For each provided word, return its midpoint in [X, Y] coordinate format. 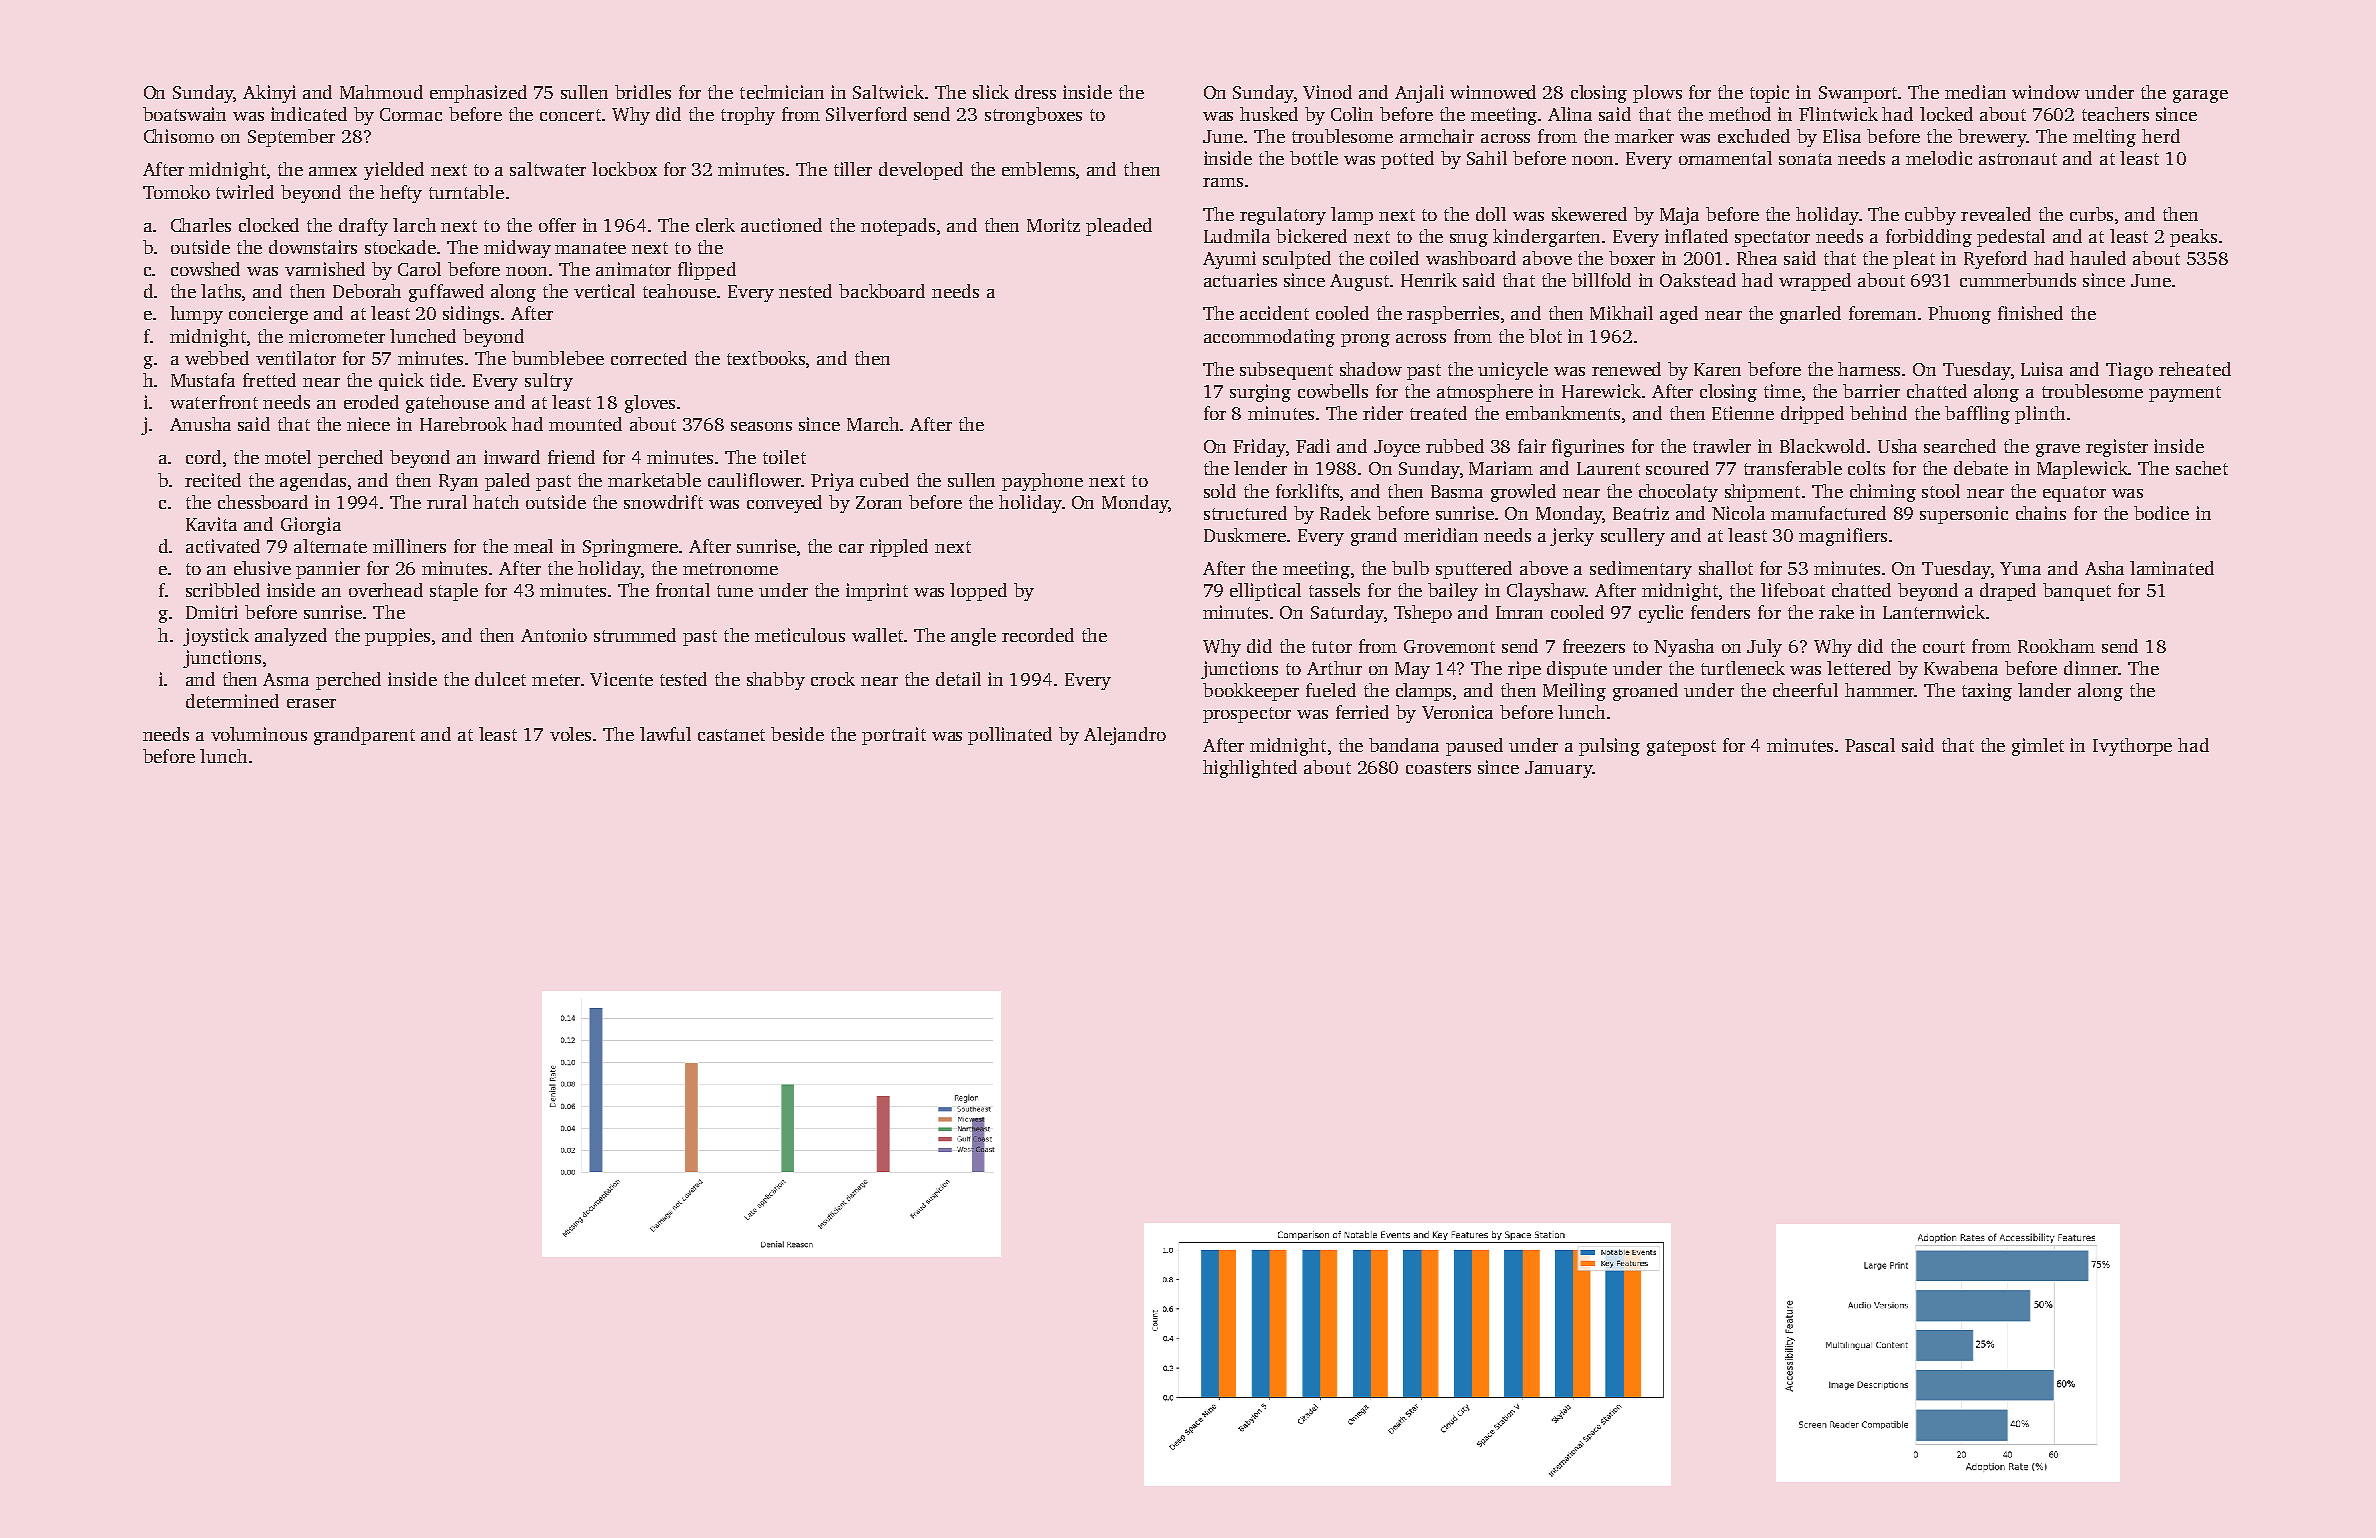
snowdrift [663, 502]
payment [2185, 394]
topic [1769, 94]
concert [570, 115]
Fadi [1313, 446]
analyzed [291, 637]
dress [1035, 92]
